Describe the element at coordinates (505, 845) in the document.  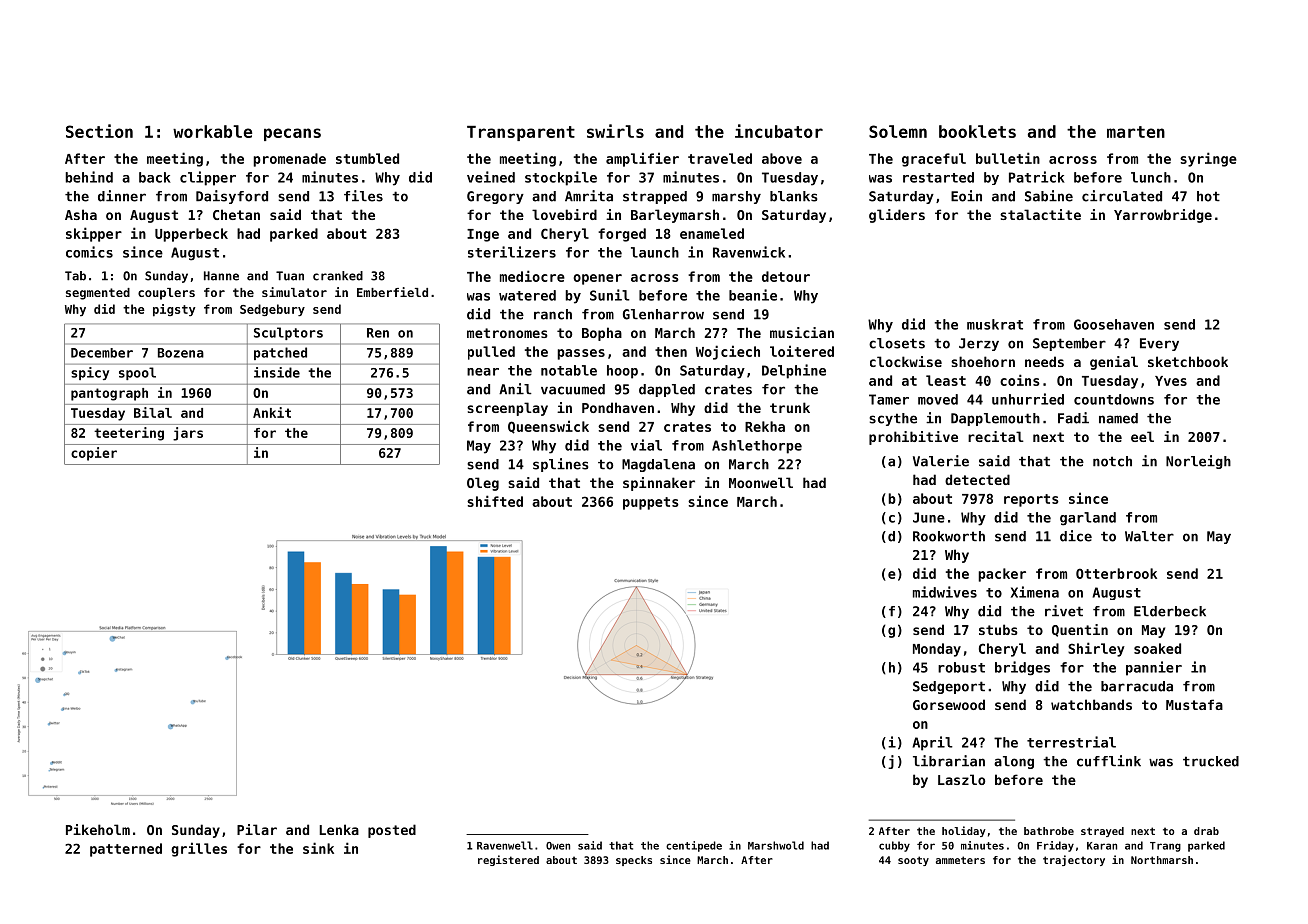
I see `Ravenwell` at that location.
